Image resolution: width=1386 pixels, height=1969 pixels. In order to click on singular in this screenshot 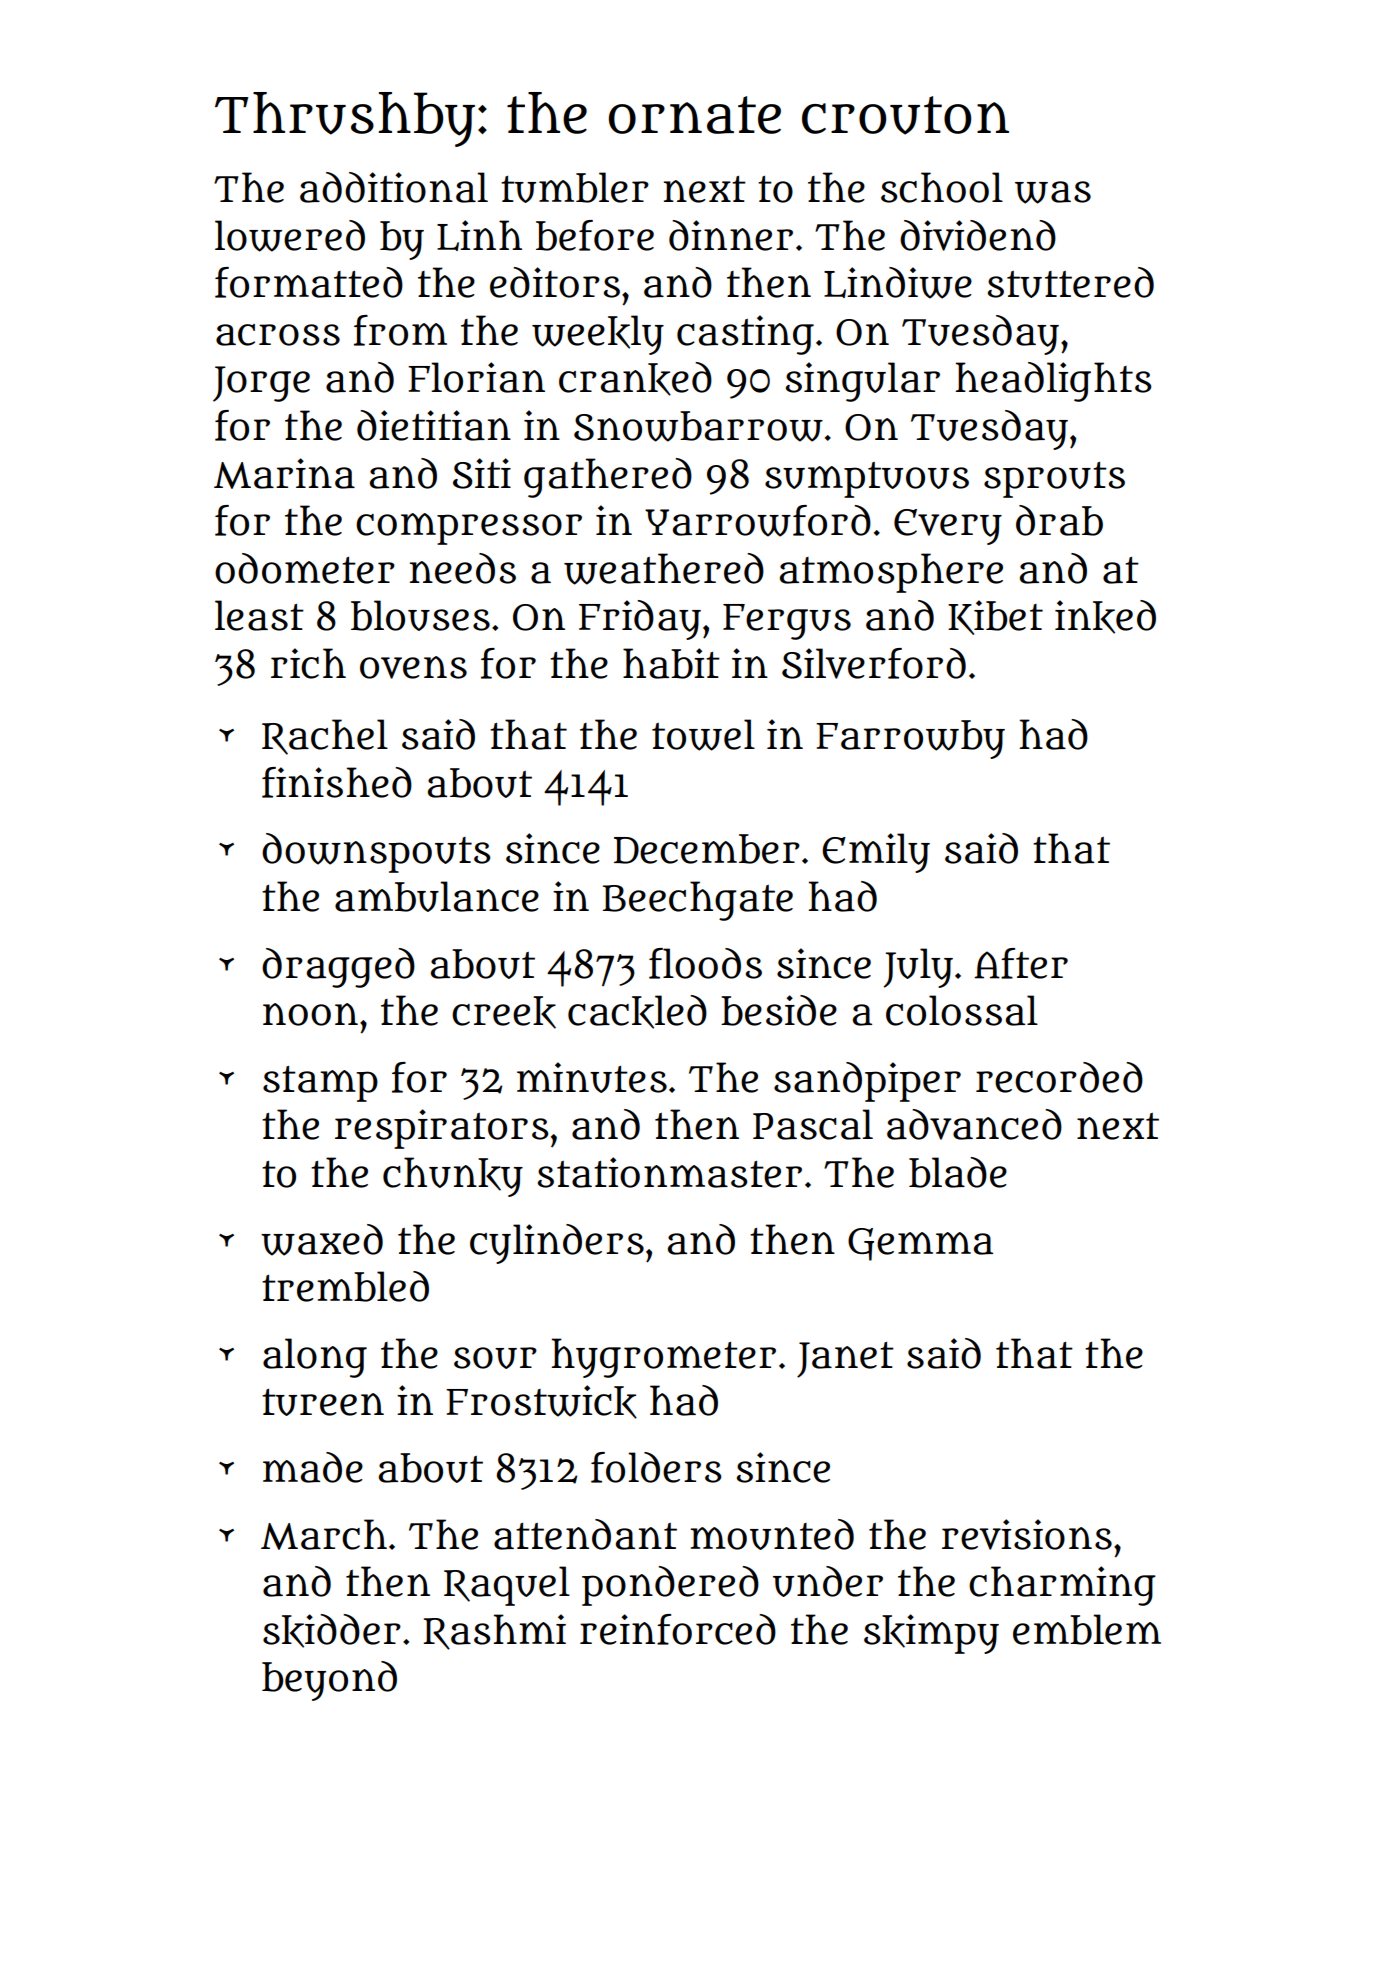, I will do `click(863, 382)`.
